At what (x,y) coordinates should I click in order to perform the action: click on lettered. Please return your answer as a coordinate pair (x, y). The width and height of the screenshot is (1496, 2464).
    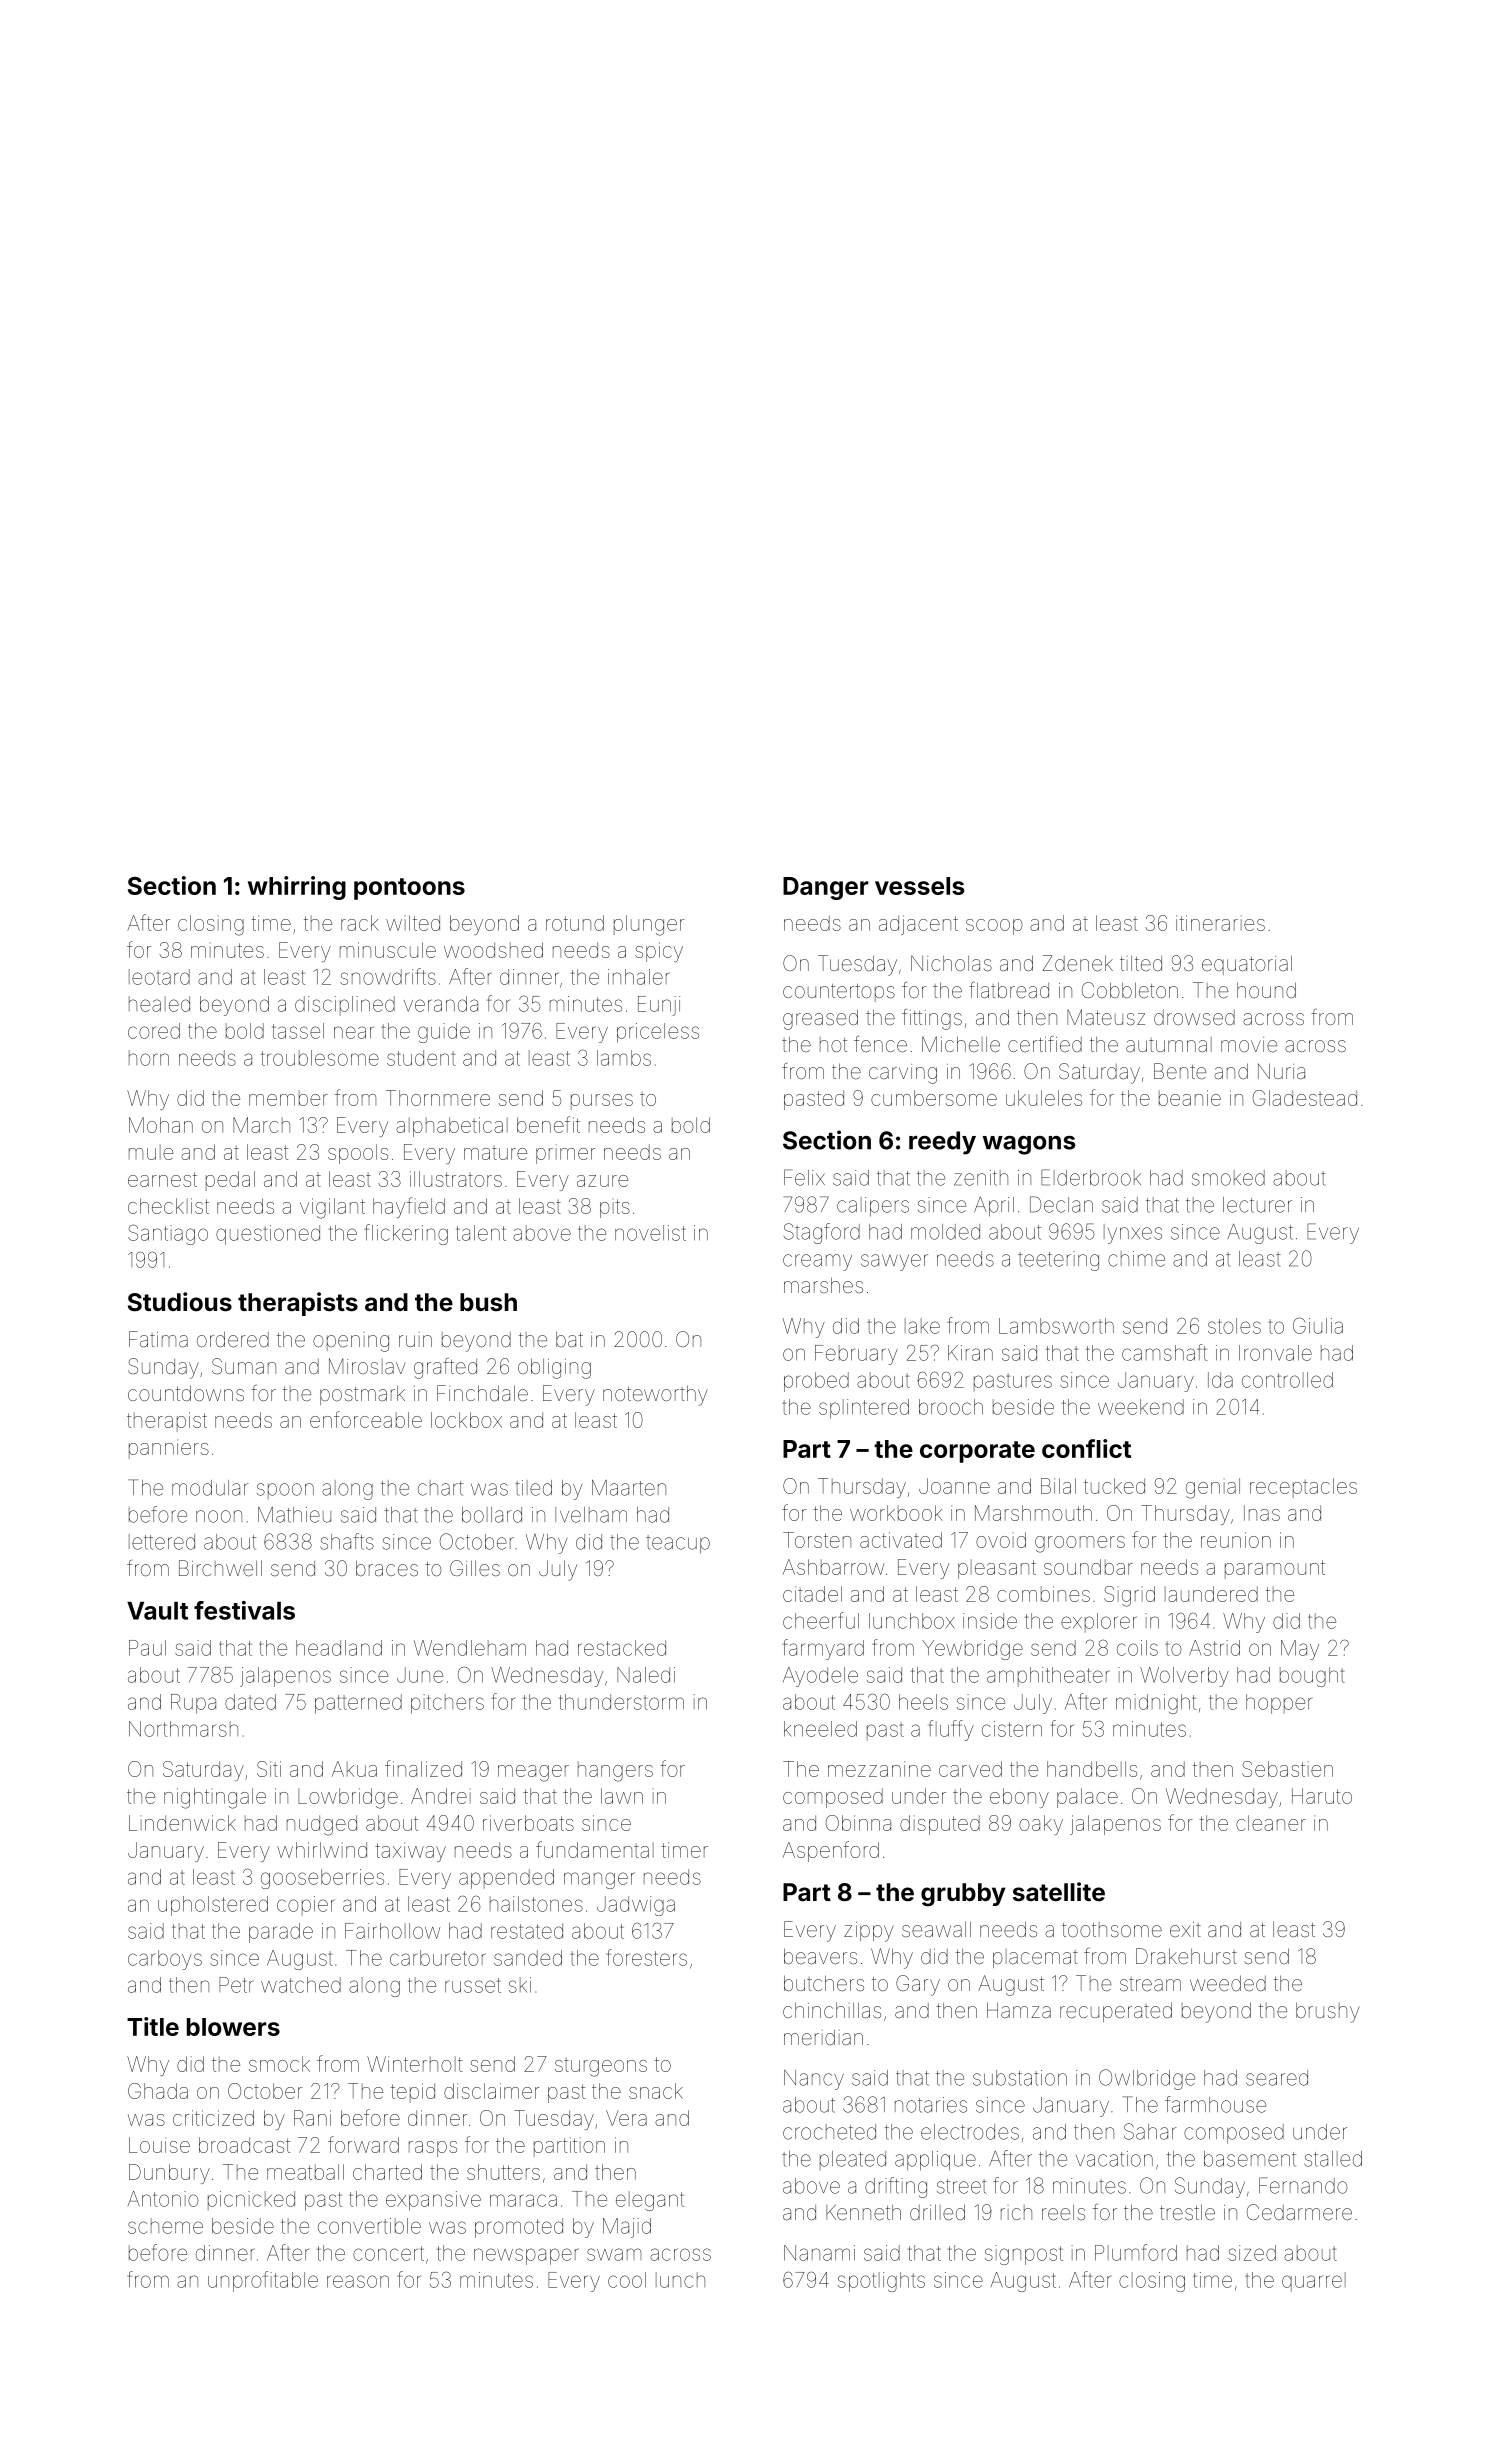
    Looking at the image, I should click on (162, 1542).
